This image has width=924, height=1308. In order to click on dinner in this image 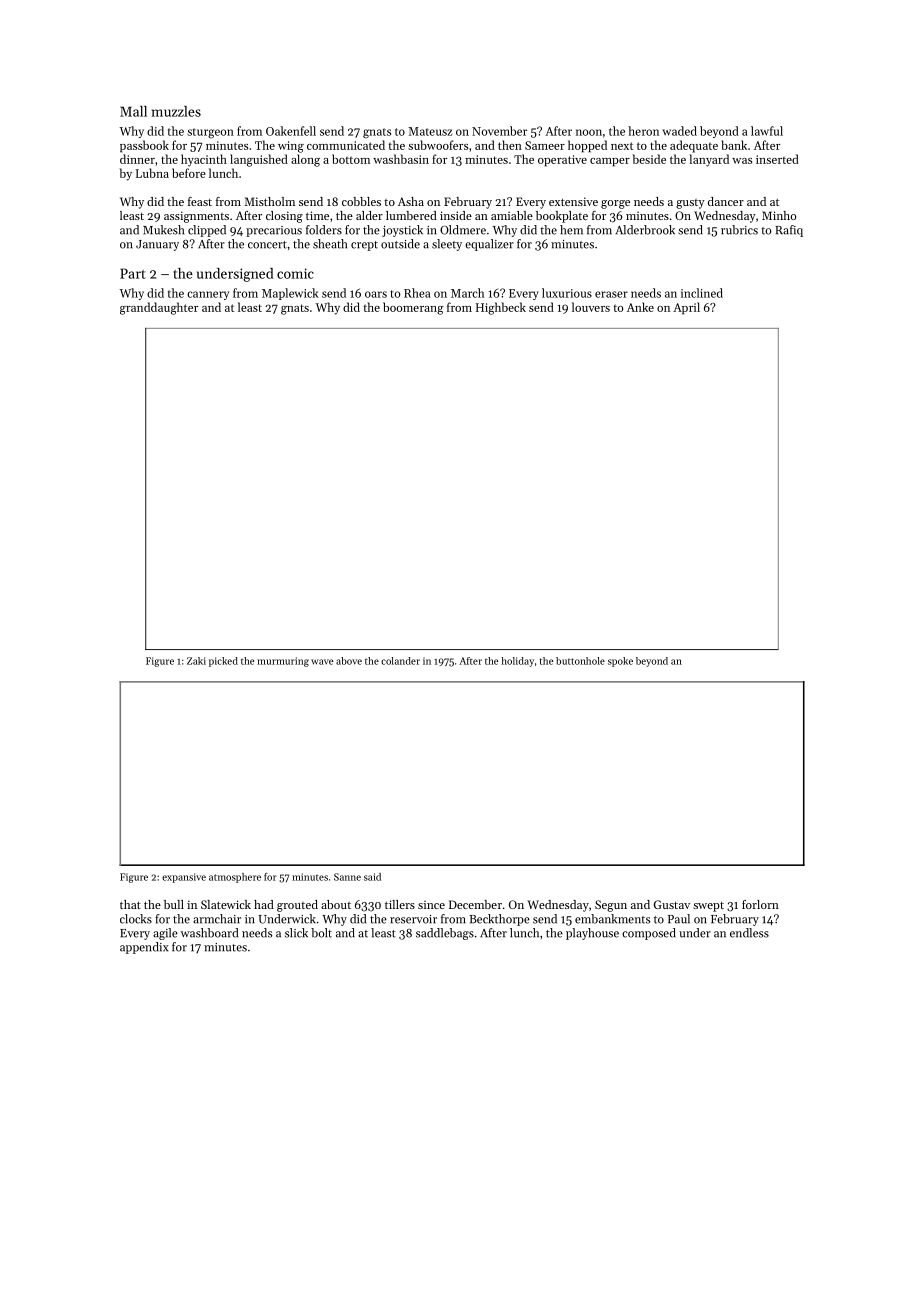, I will do `click(137, 159)`.
